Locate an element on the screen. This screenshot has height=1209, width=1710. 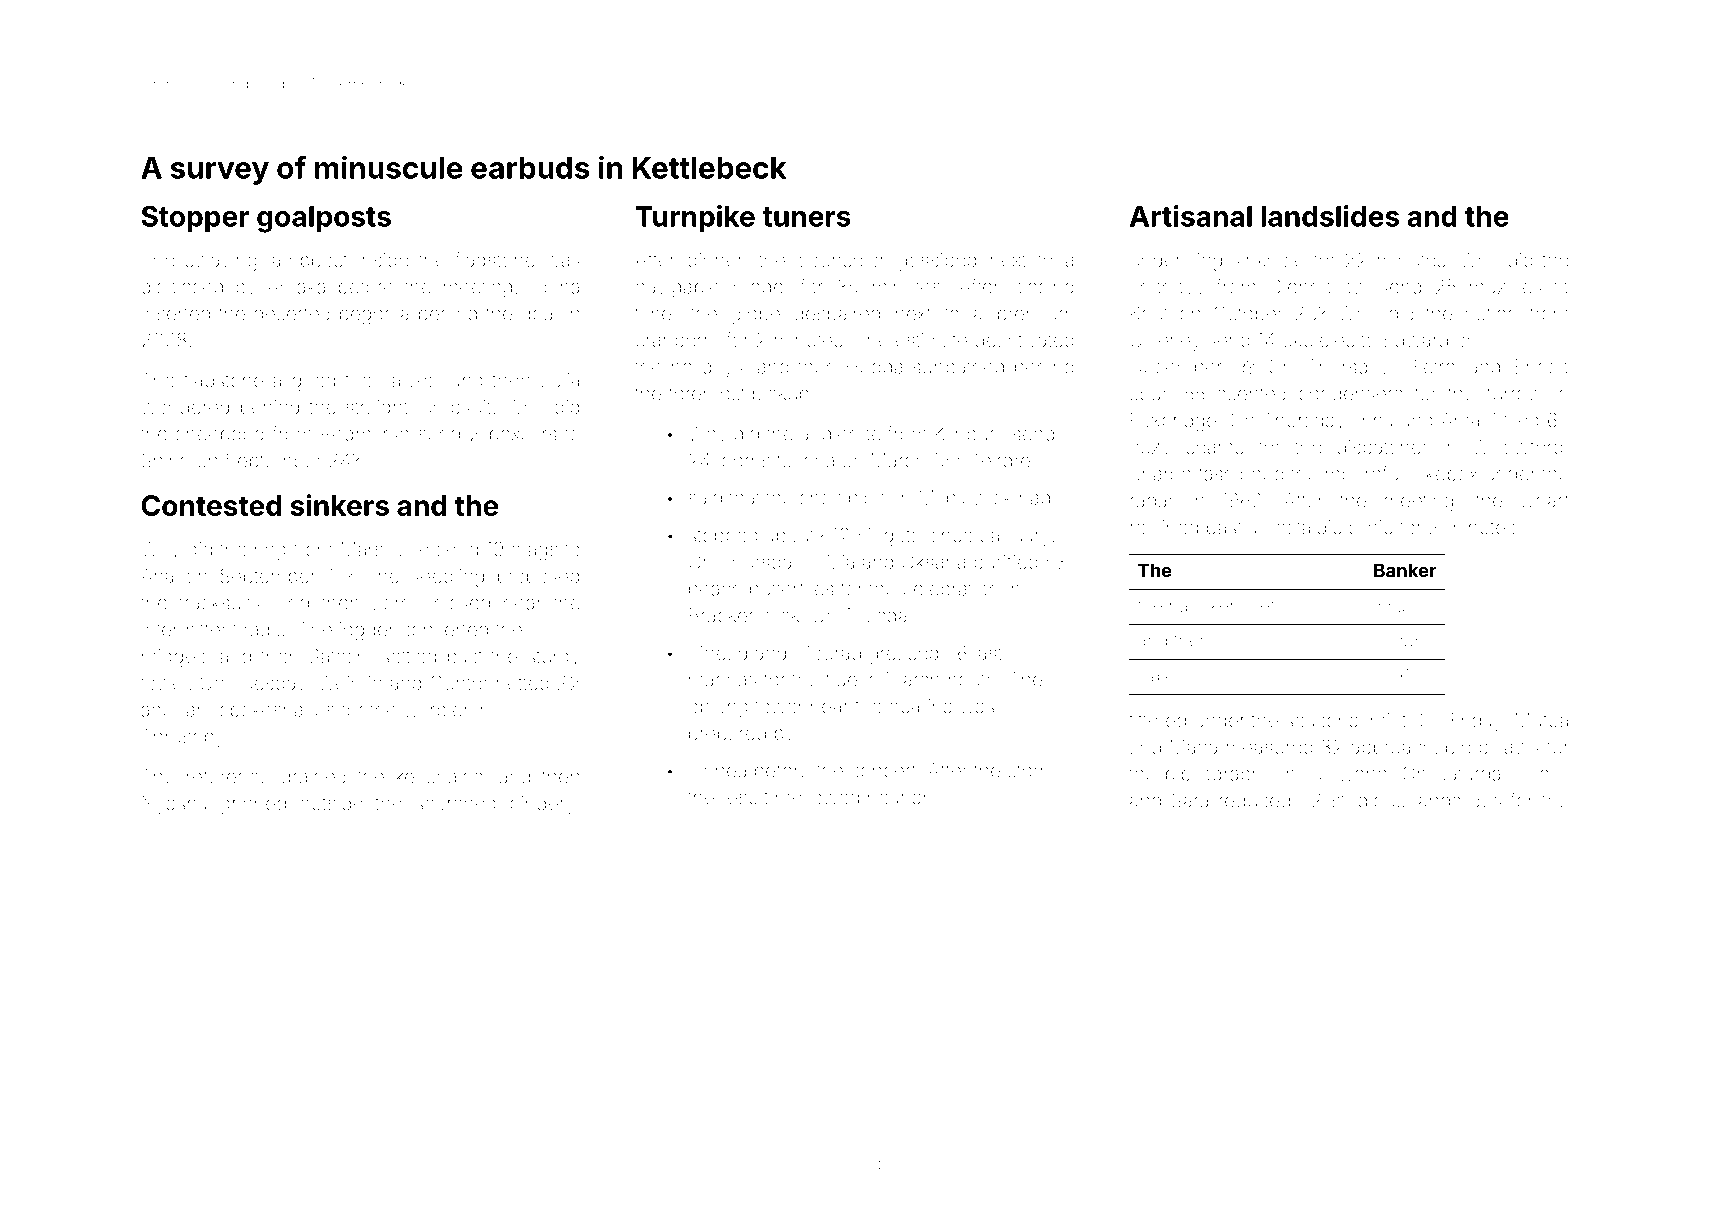
drained is located at coordinates (314, 776).
